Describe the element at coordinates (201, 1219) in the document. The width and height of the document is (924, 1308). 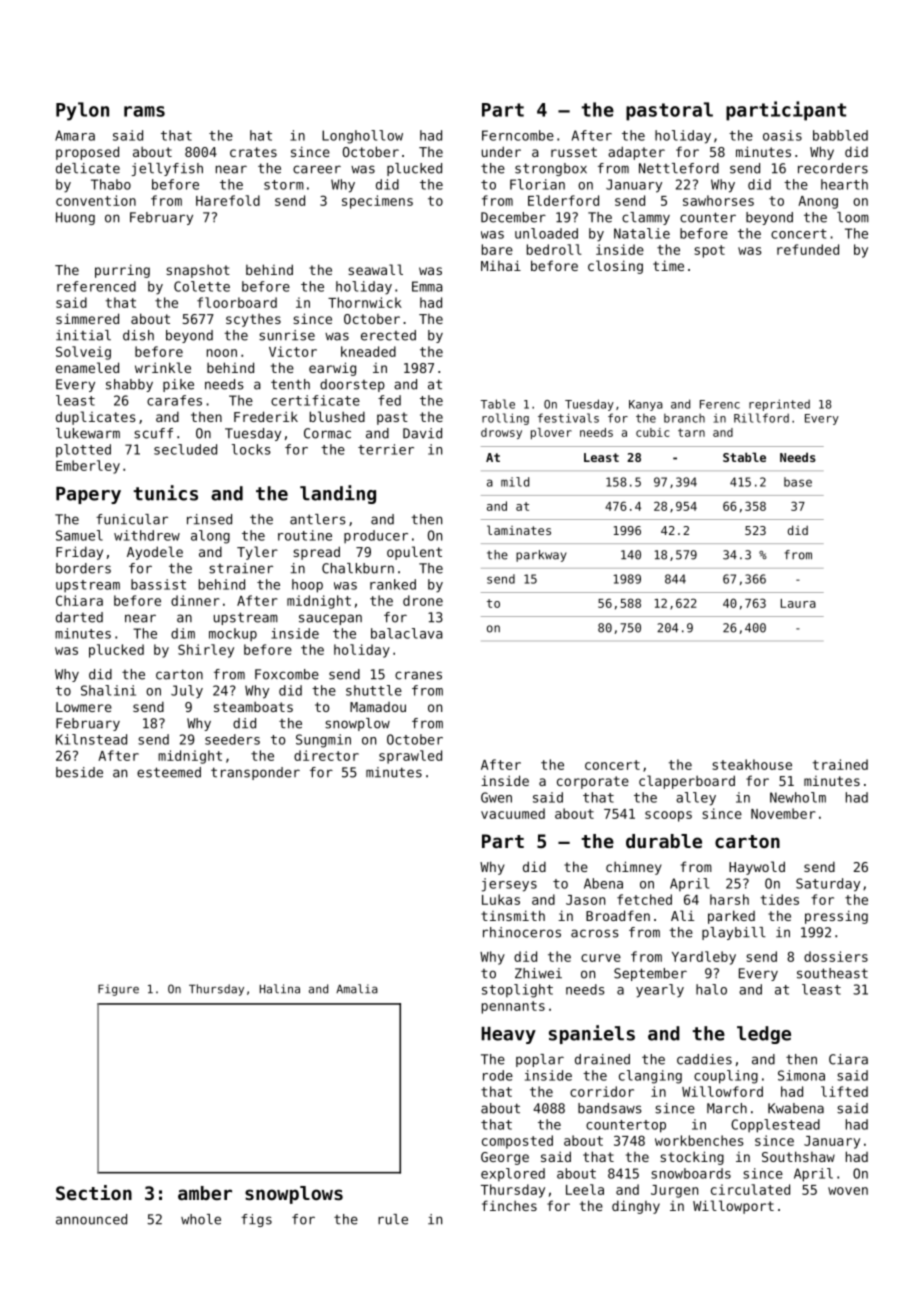
I see `whole` at that location.
